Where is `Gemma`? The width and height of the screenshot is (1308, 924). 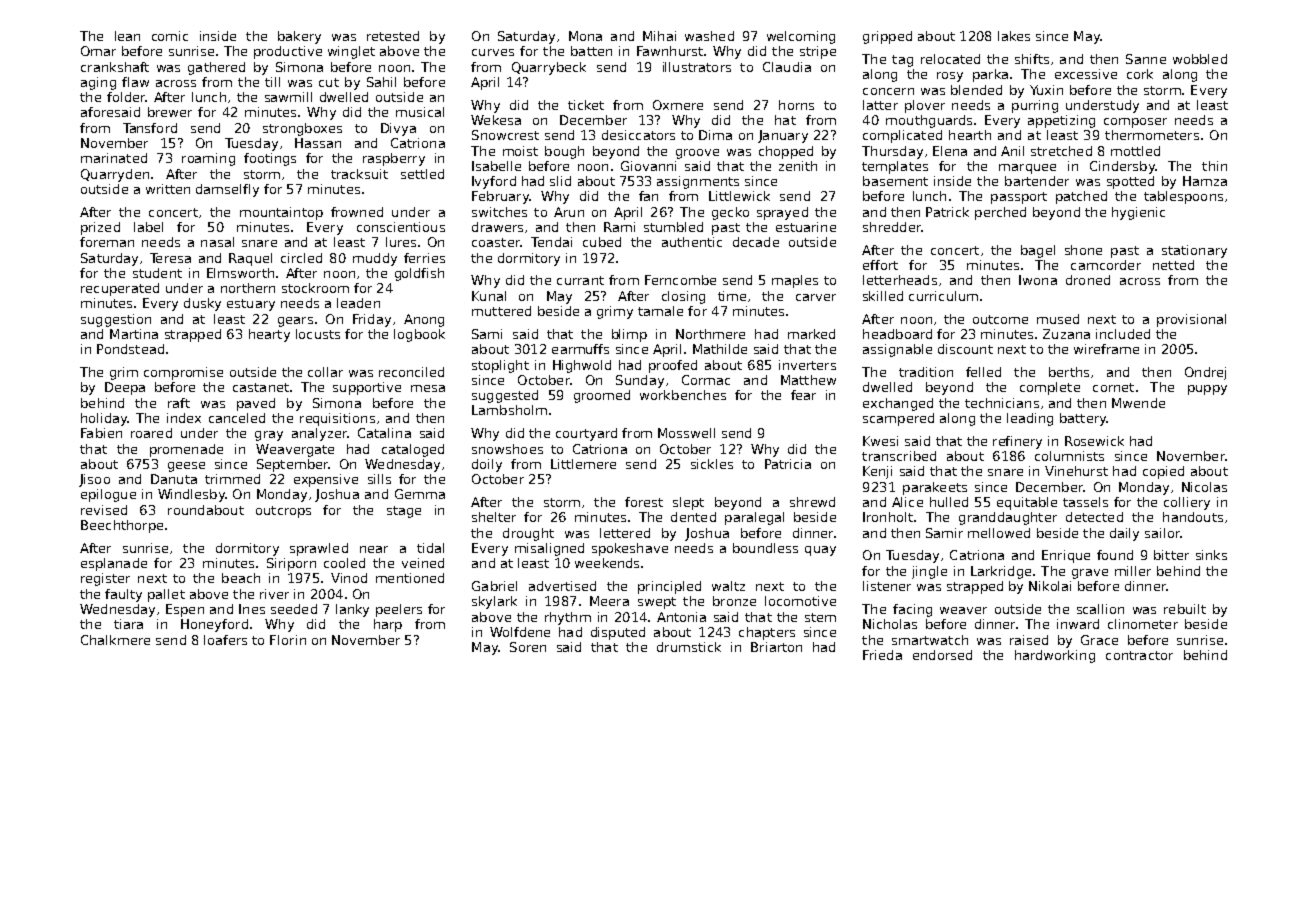
Gemma is located at coordinates (420, 494).
